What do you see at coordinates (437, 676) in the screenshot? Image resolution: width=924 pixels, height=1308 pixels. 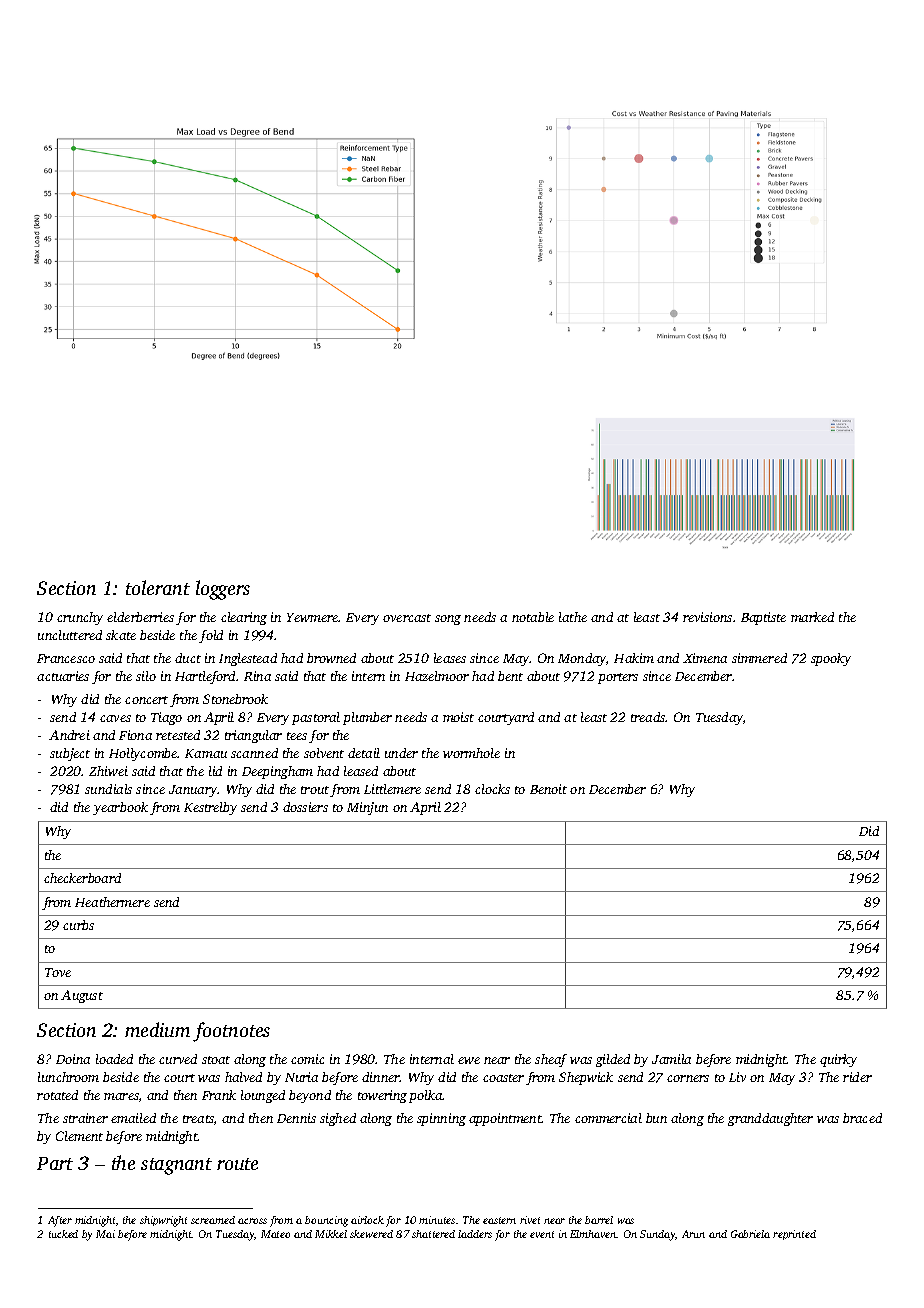 I see `Hazelmoor` at bounding box center [437, 676].
